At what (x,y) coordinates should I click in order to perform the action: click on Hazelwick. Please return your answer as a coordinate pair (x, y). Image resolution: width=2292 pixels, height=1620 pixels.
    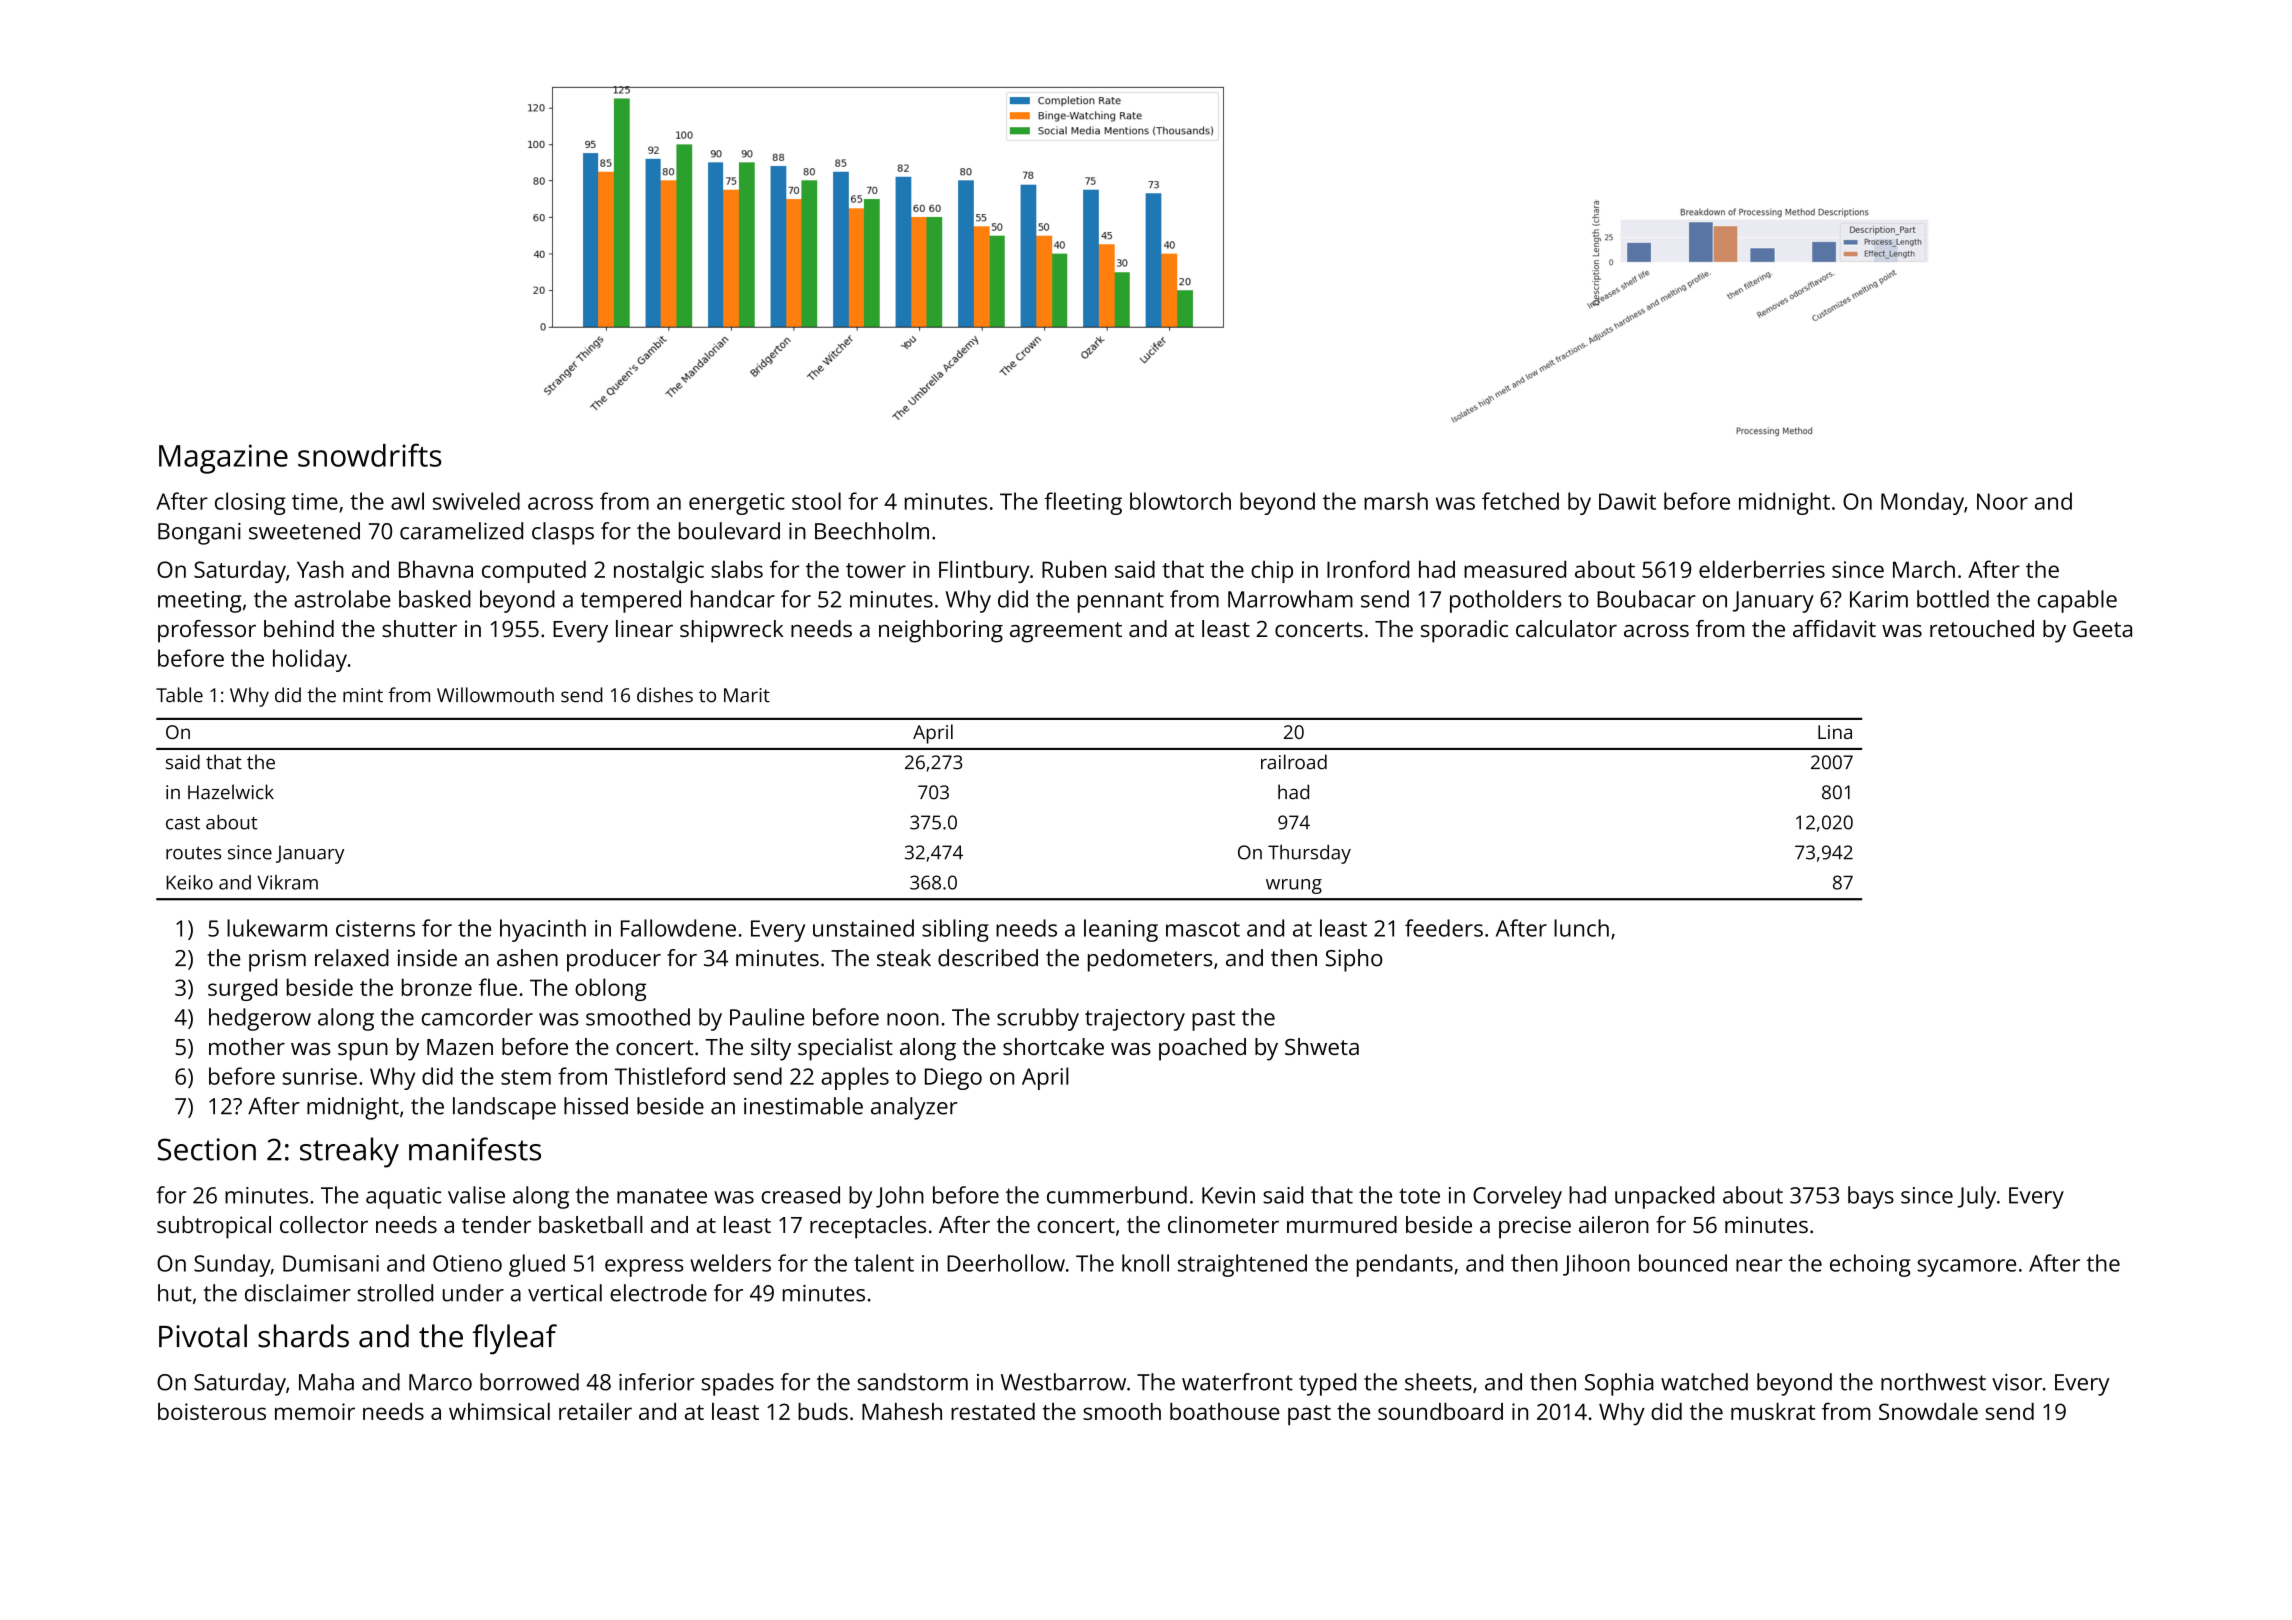
    Looking at the image, I should click on (231, 792).
